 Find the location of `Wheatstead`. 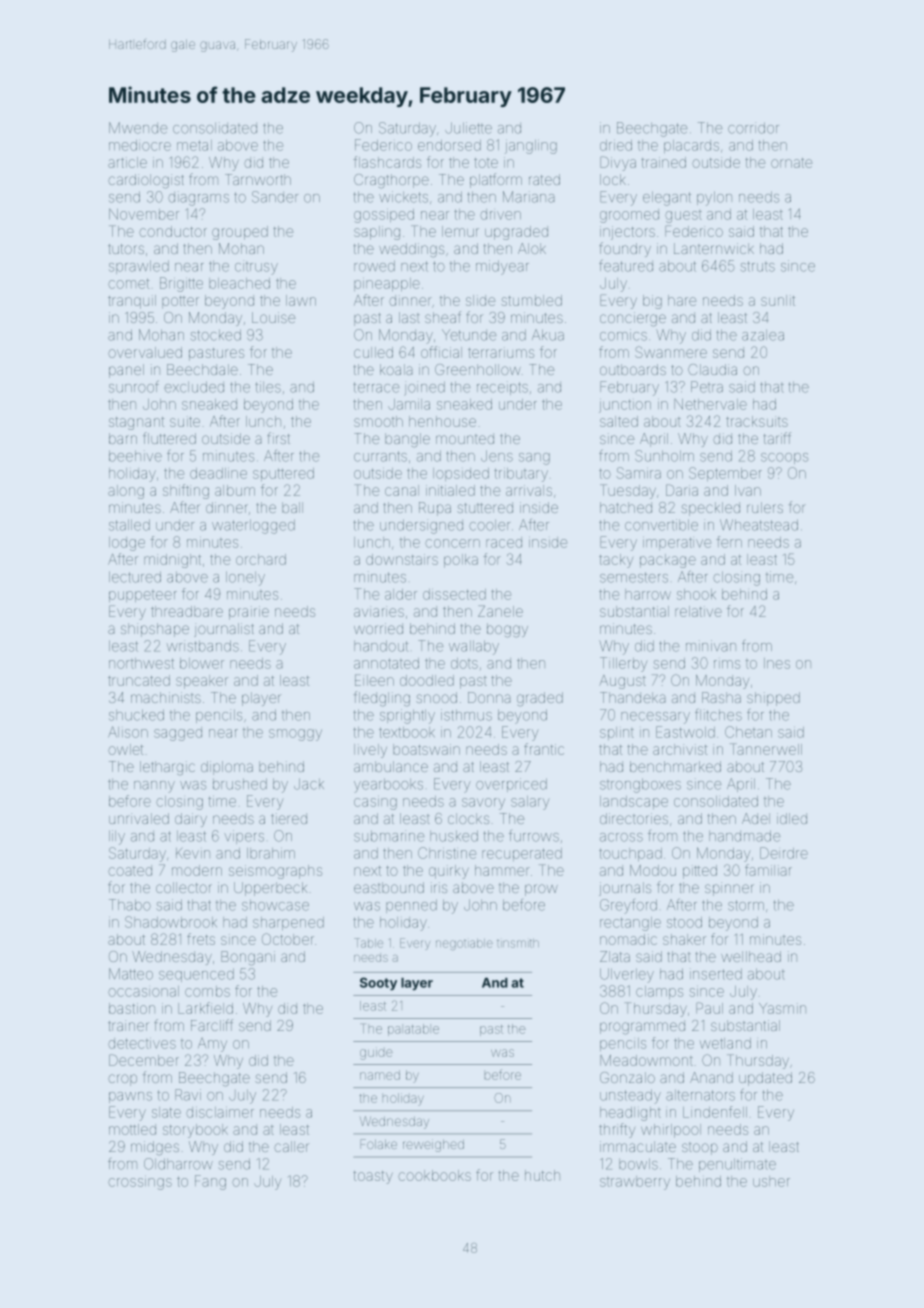

Wheatstead is located at coordinates (759, 525).
